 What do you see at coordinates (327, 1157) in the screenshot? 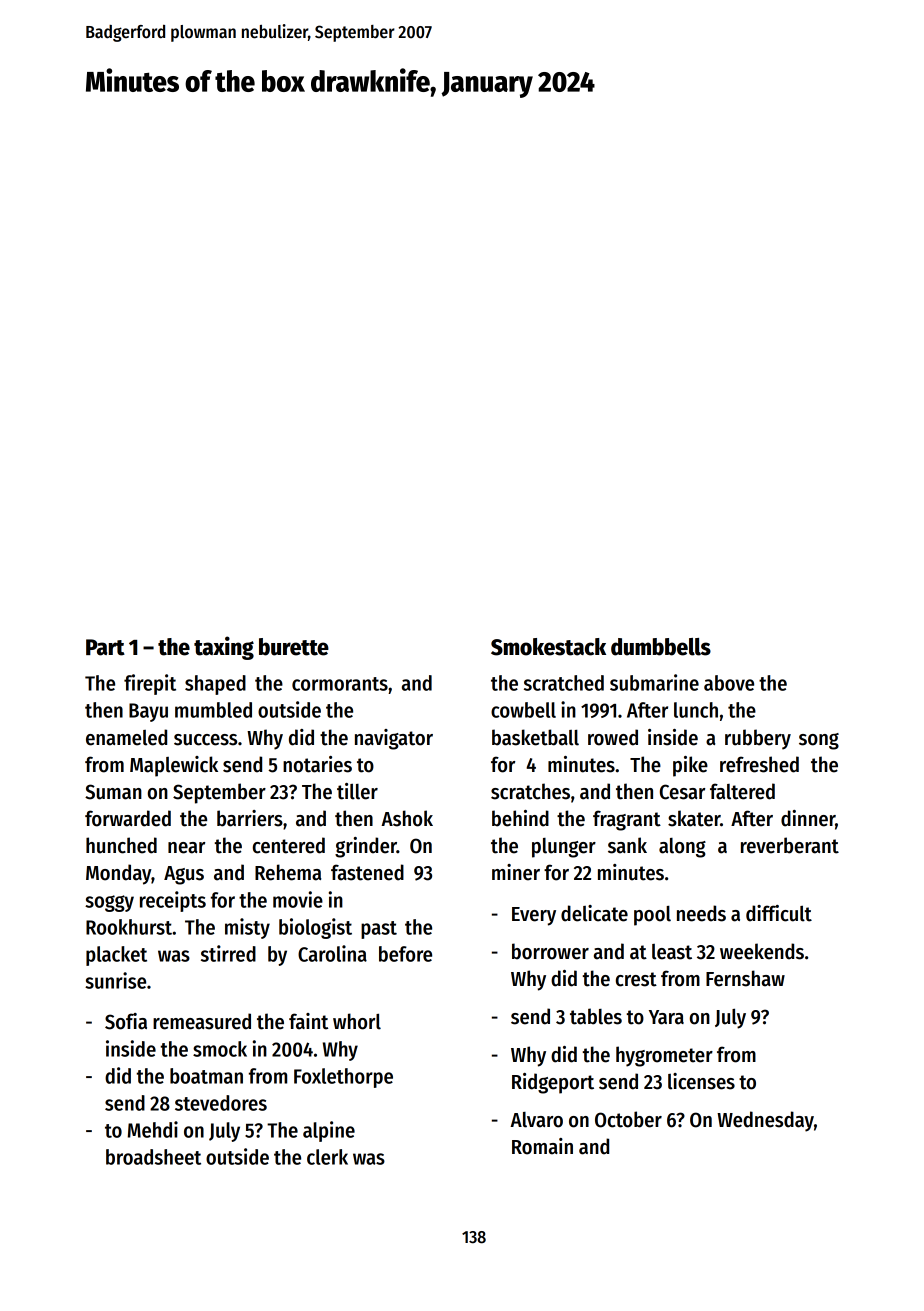
I see `clerk` at bounding box center [327, 1157].
